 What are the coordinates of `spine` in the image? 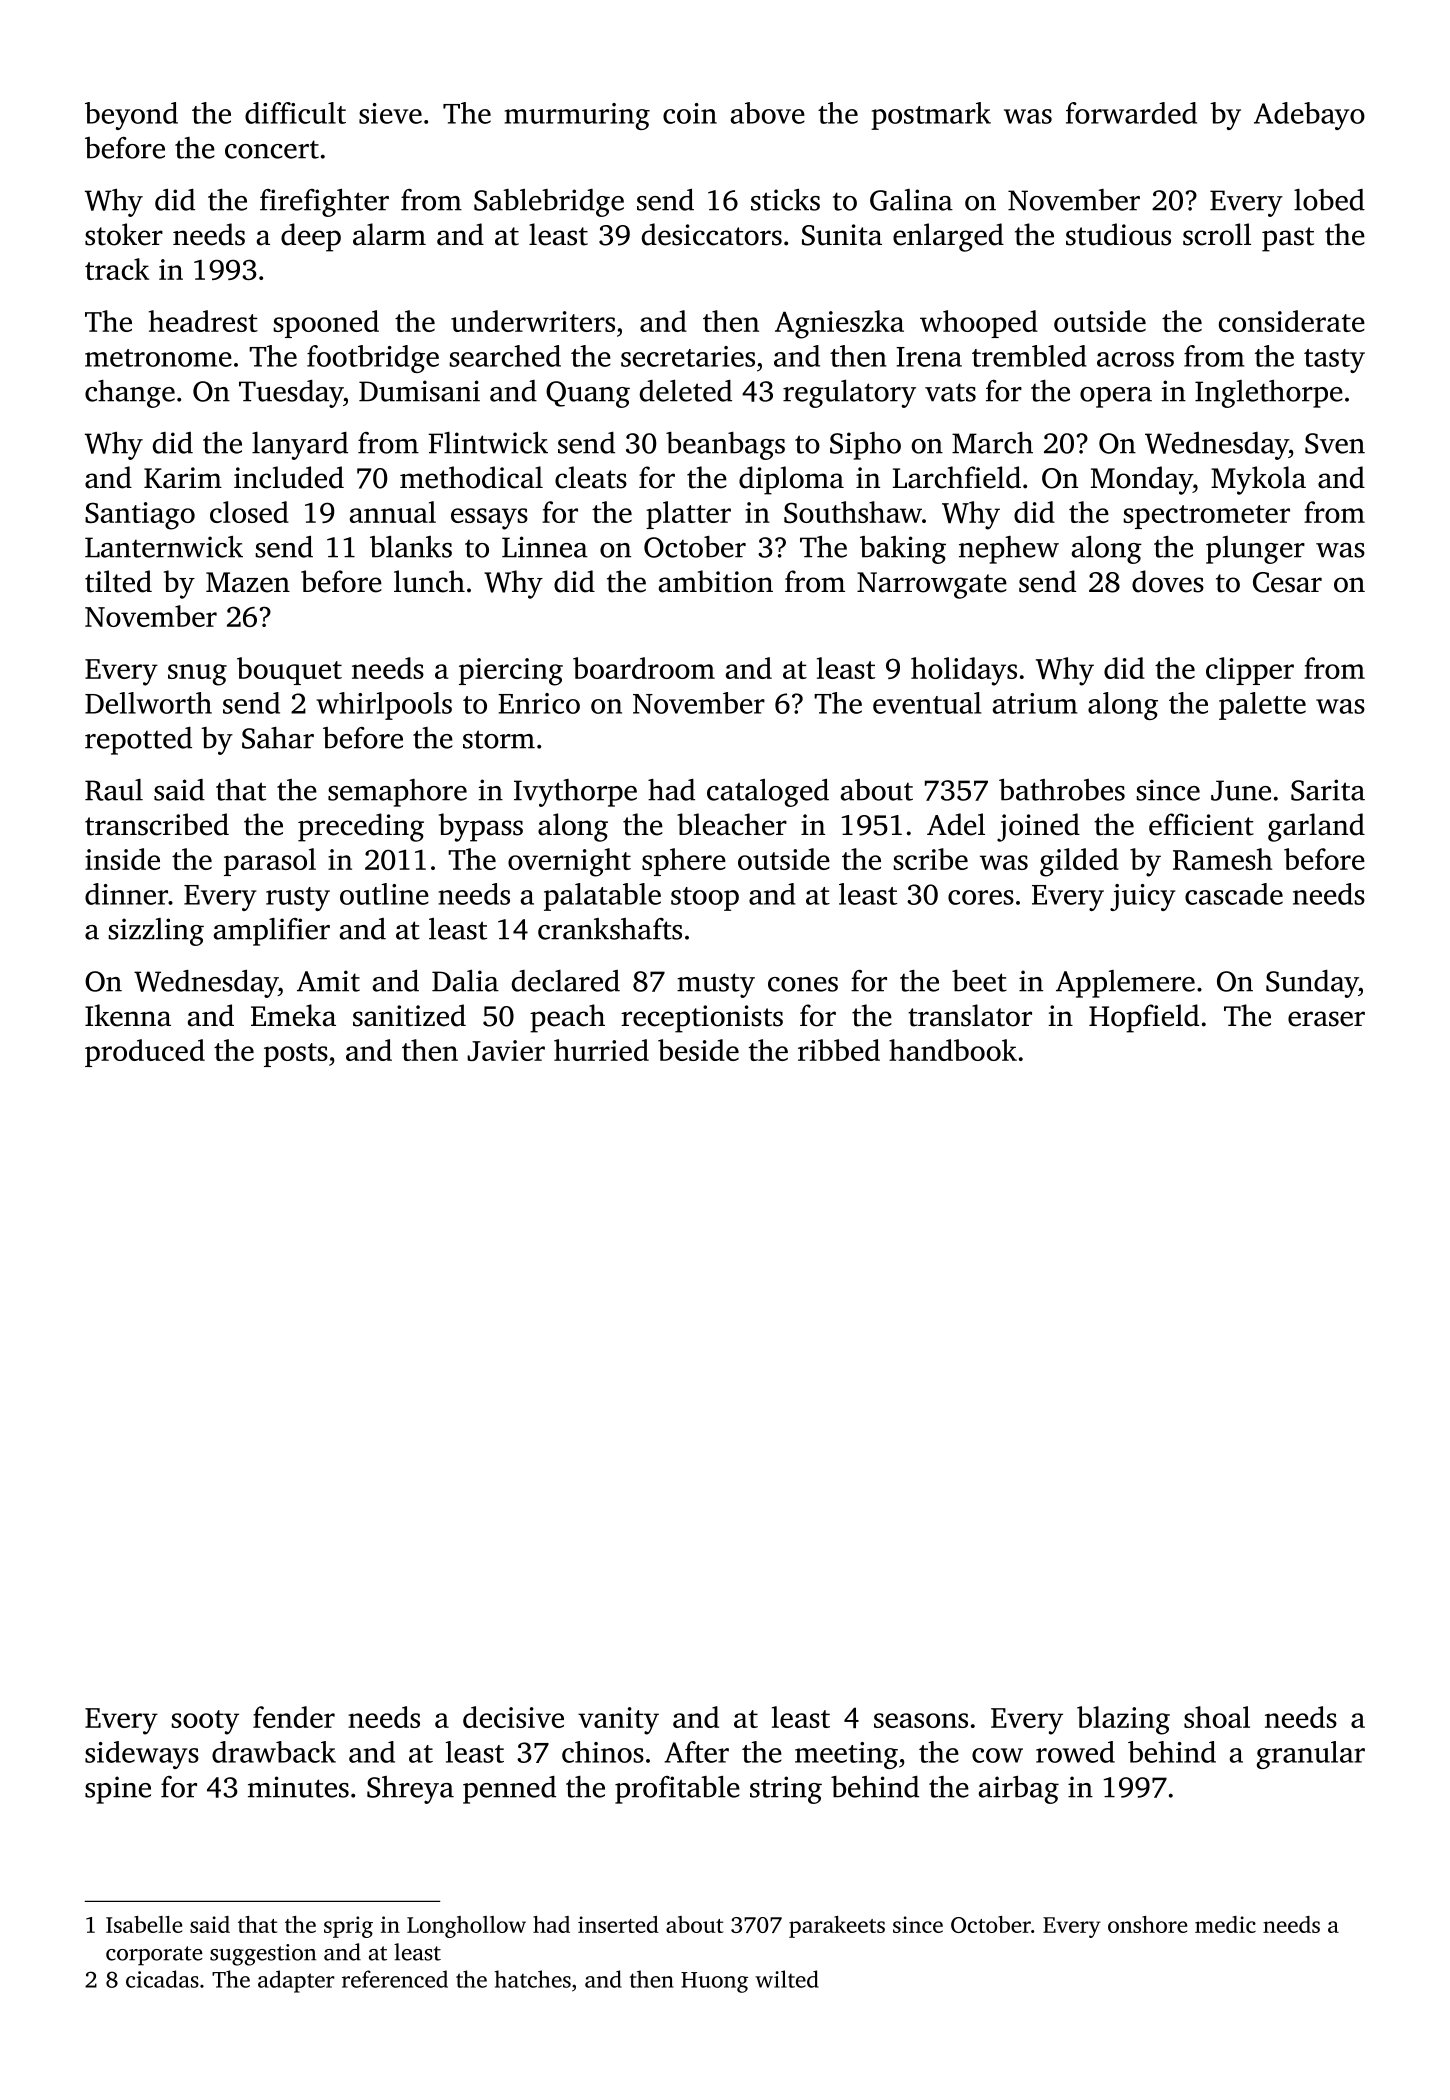 It's located at (118, 1790).
